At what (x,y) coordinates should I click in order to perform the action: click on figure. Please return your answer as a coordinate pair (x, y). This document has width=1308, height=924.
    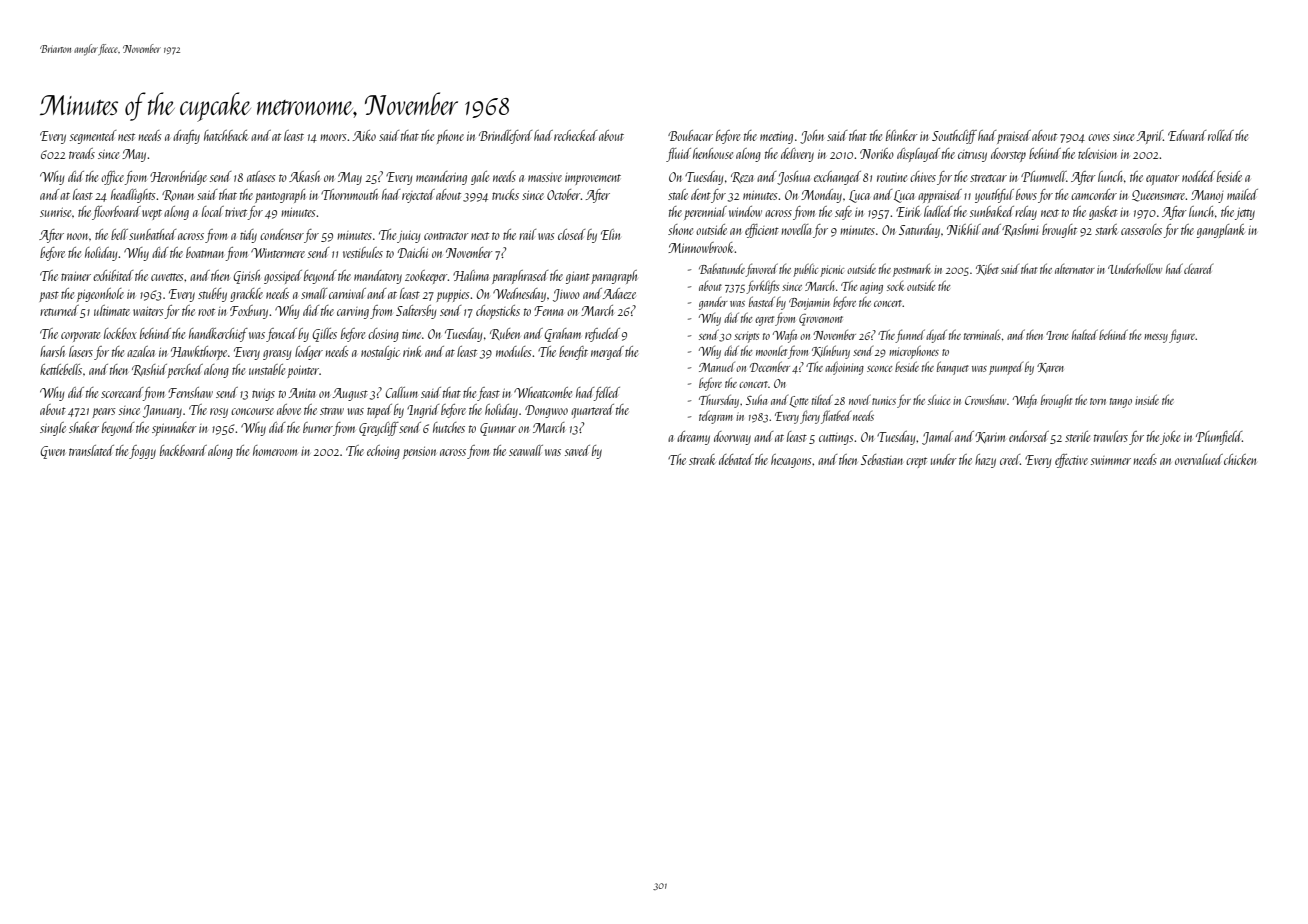
    Looking at the image, I should click on (1182, 336).
